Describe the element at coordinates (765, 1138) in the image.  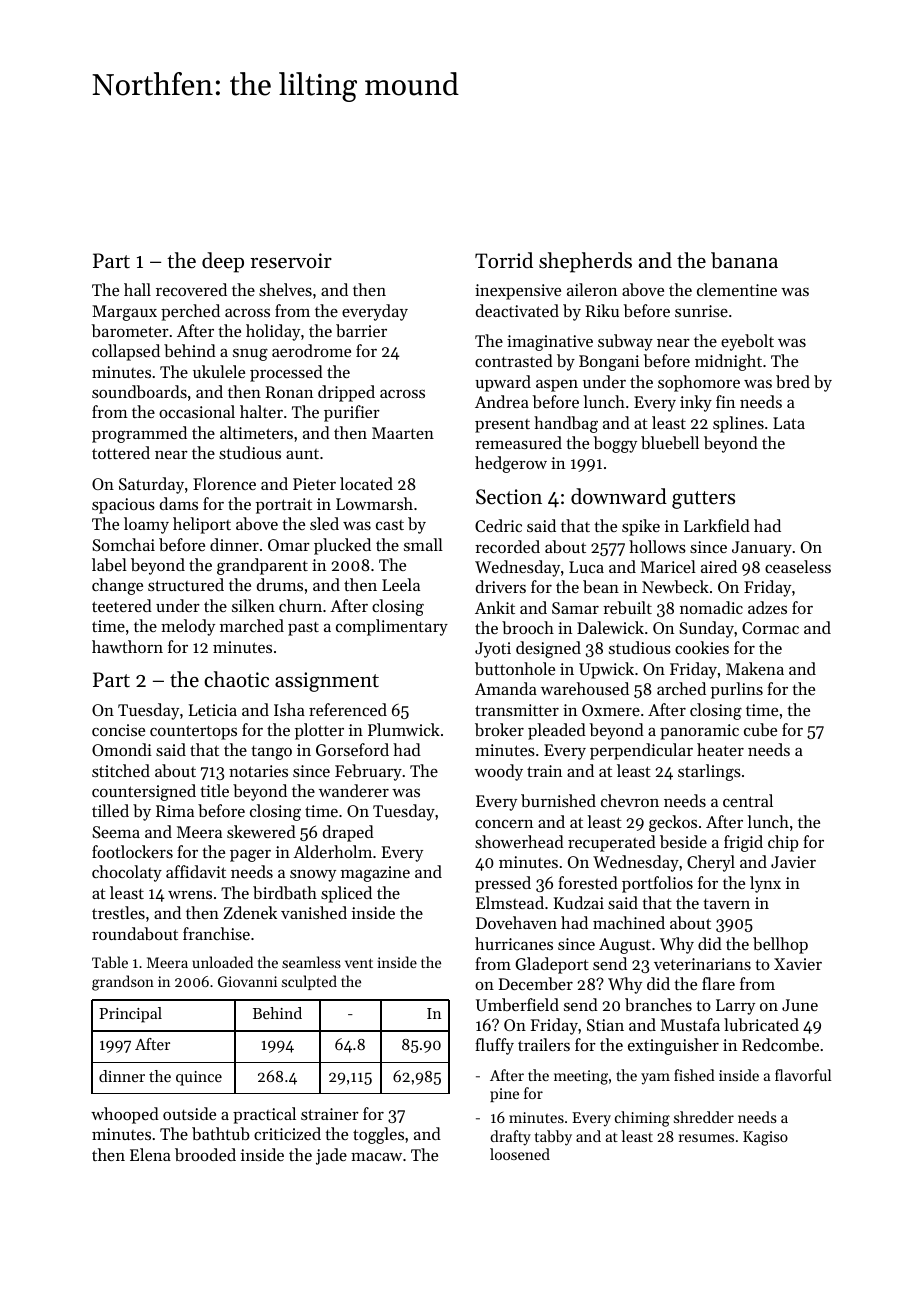
I see `Kagiso` at that location.
